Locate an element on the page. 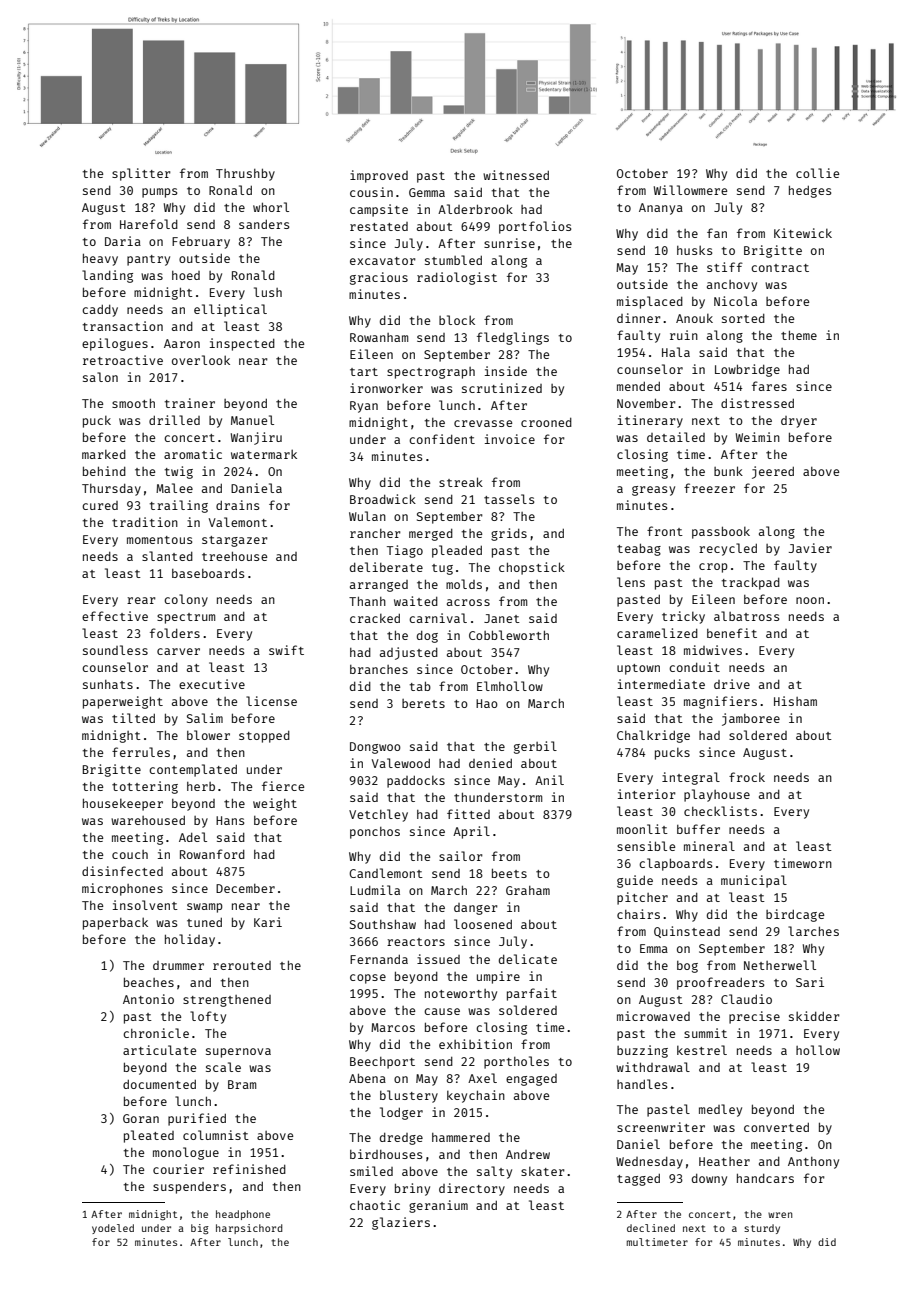 This page has height=1308, width=924. merged is located at coordinates (431, 535).
